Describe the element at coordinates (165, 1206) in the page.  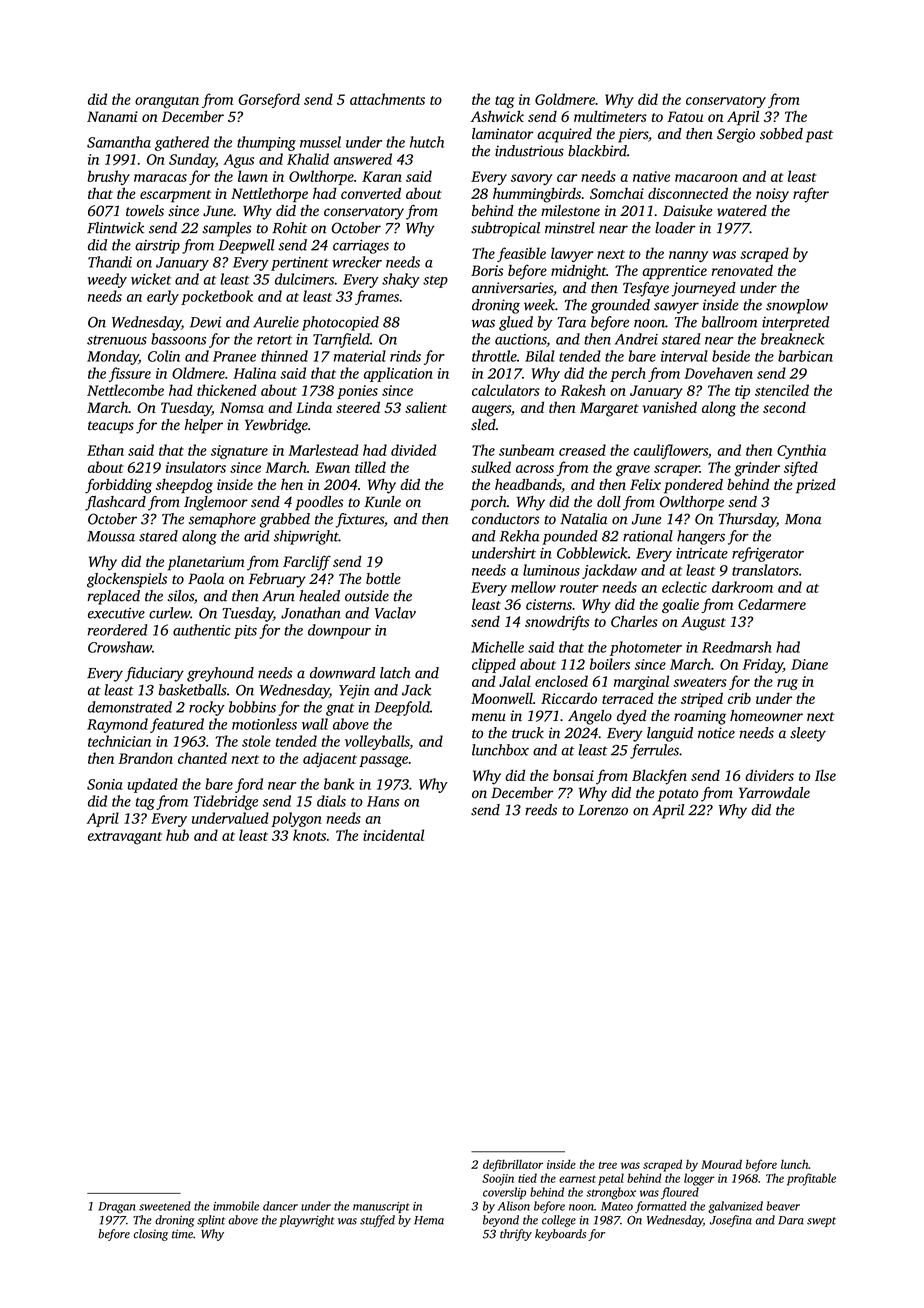
I see `sweetened` at that location.
